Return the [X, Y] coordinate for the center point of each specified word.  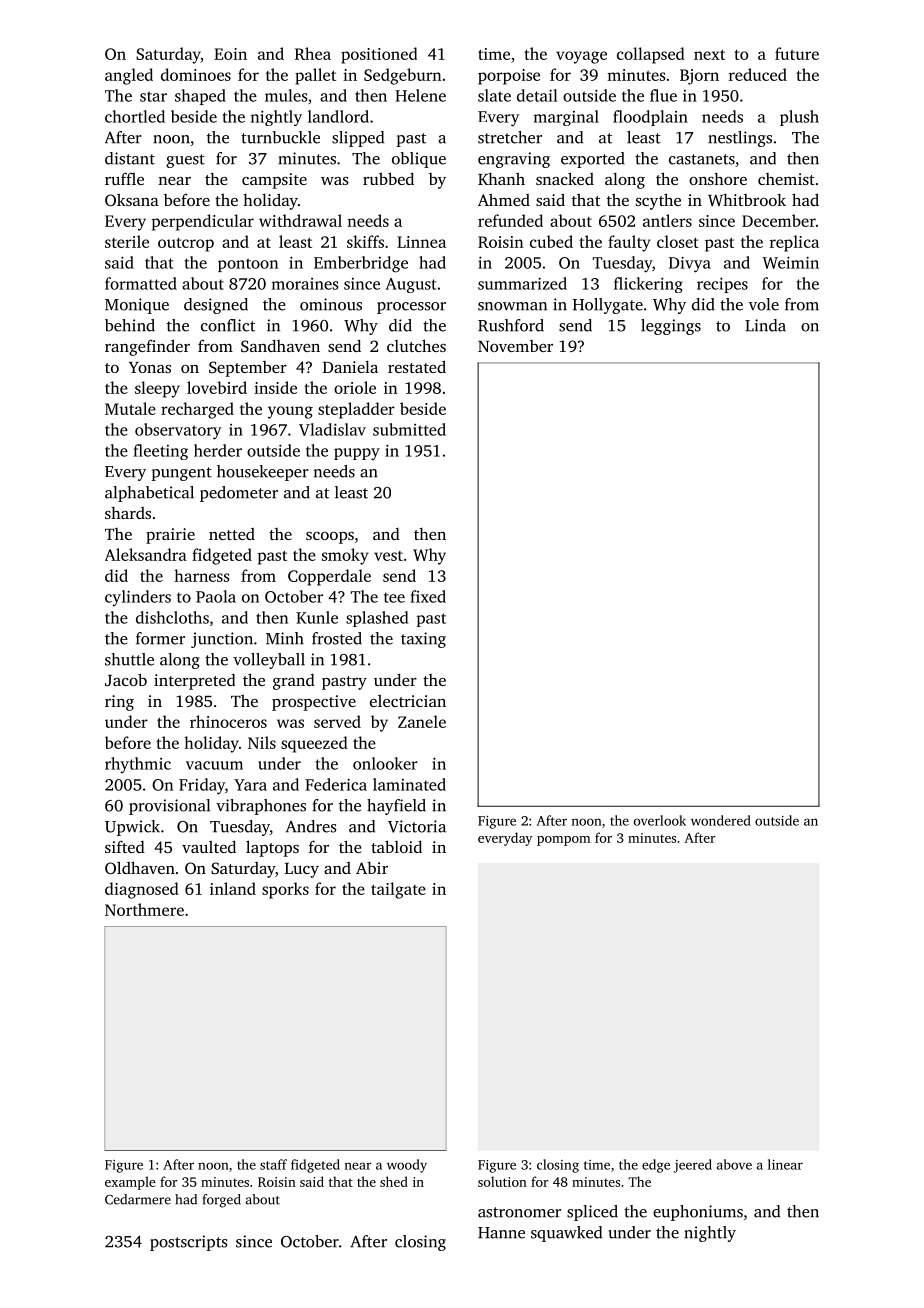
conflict [228, 325]
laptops [272, 848]
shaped [200, 97]
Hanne [501, 1233]
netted [232, 534]
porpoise [509, 77]
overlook [660, 820]
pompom [564, 841]
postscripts [189, 1243]
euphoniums [698, 1213]
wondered [721, 820]
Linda [765, 325]
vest [388, 556]
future [797, 53]
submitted [409, 429]
